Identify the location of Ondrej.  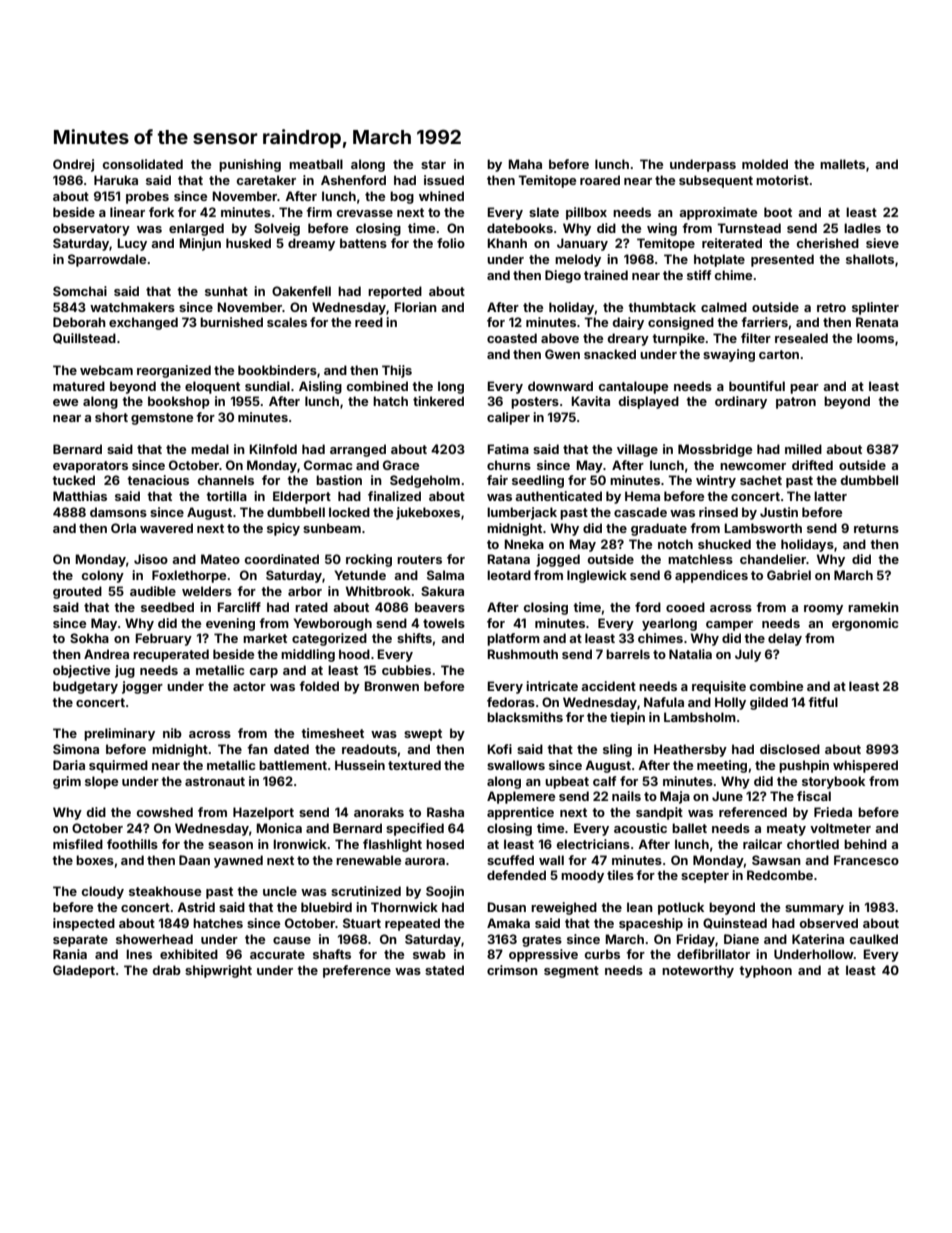
(73, 165).
